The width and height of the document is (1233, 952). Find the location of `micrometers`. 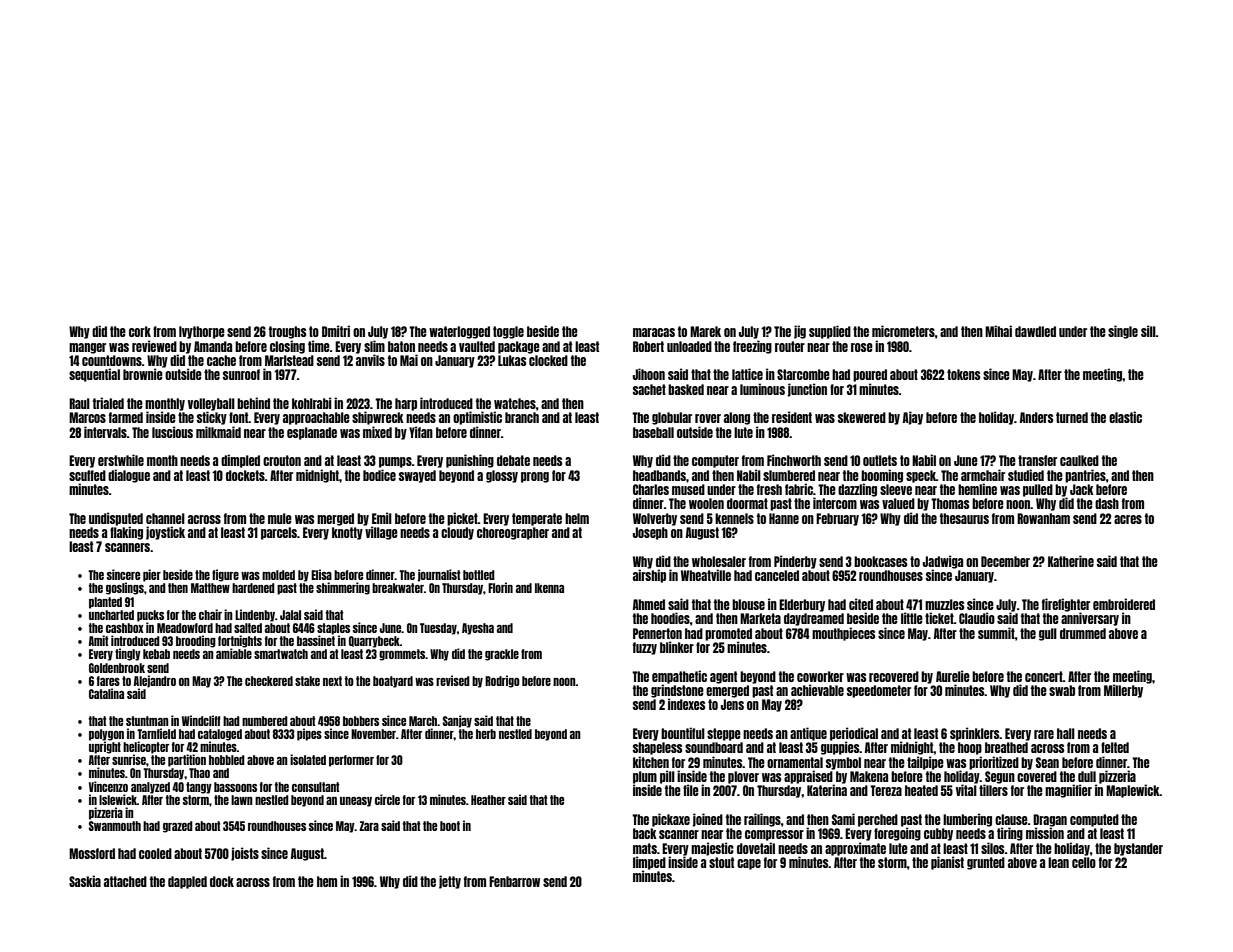

micrometers is located at coordinates (903, 331).
